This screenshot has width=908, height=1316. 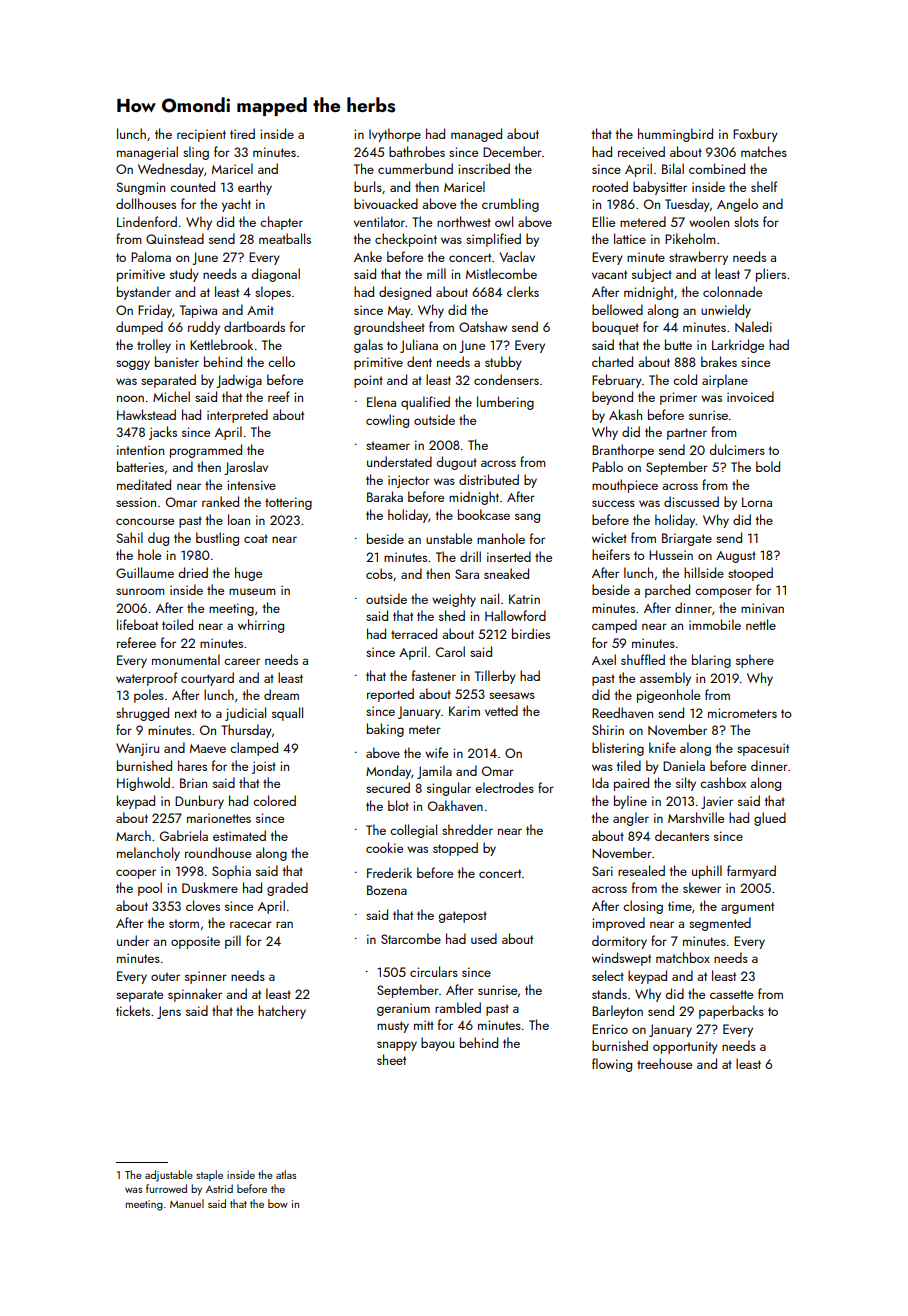 I want to click on rambled, so click(x=458, y=1007).
